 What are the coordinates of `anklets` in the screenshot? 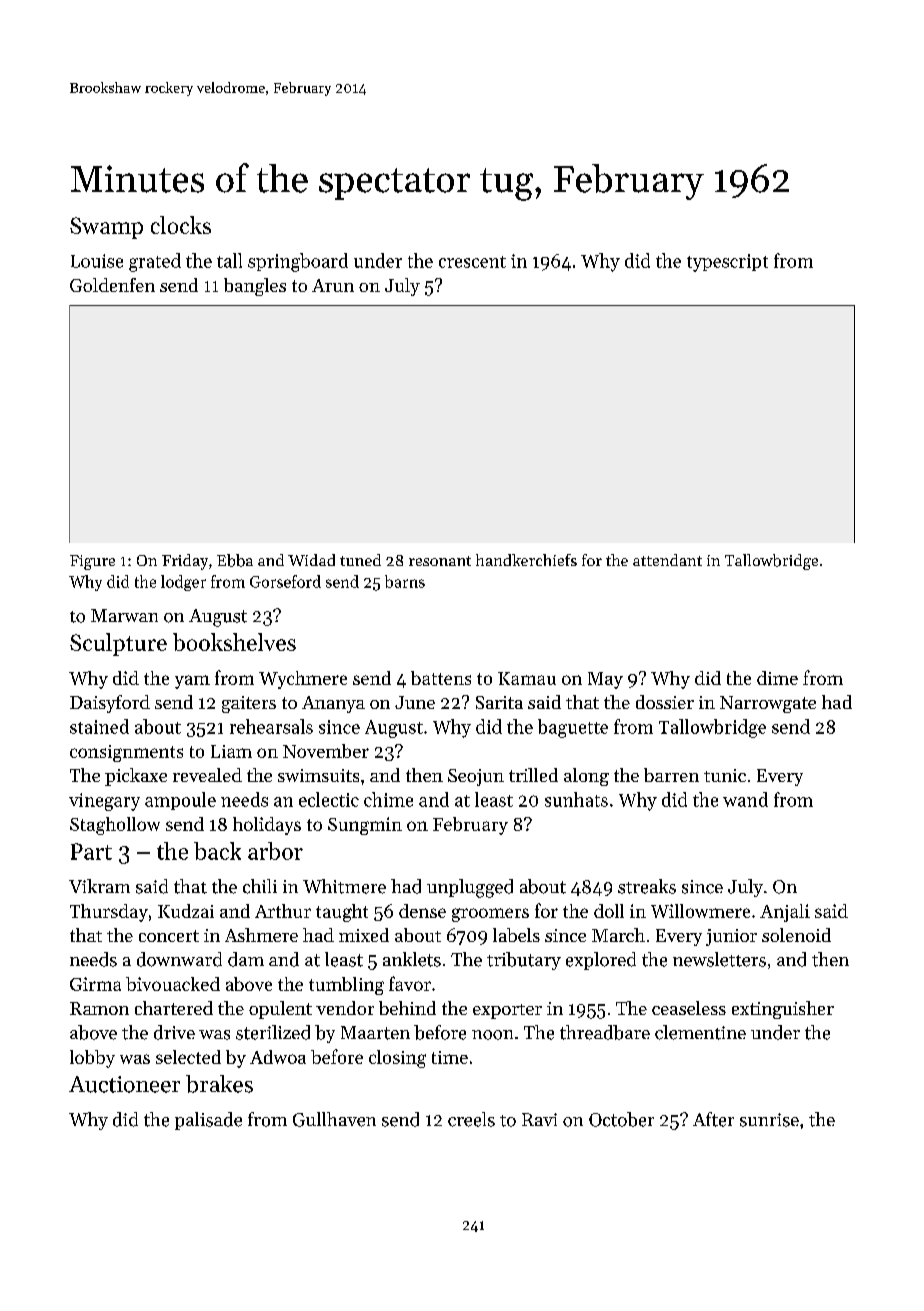 It's located at (412, 959).
